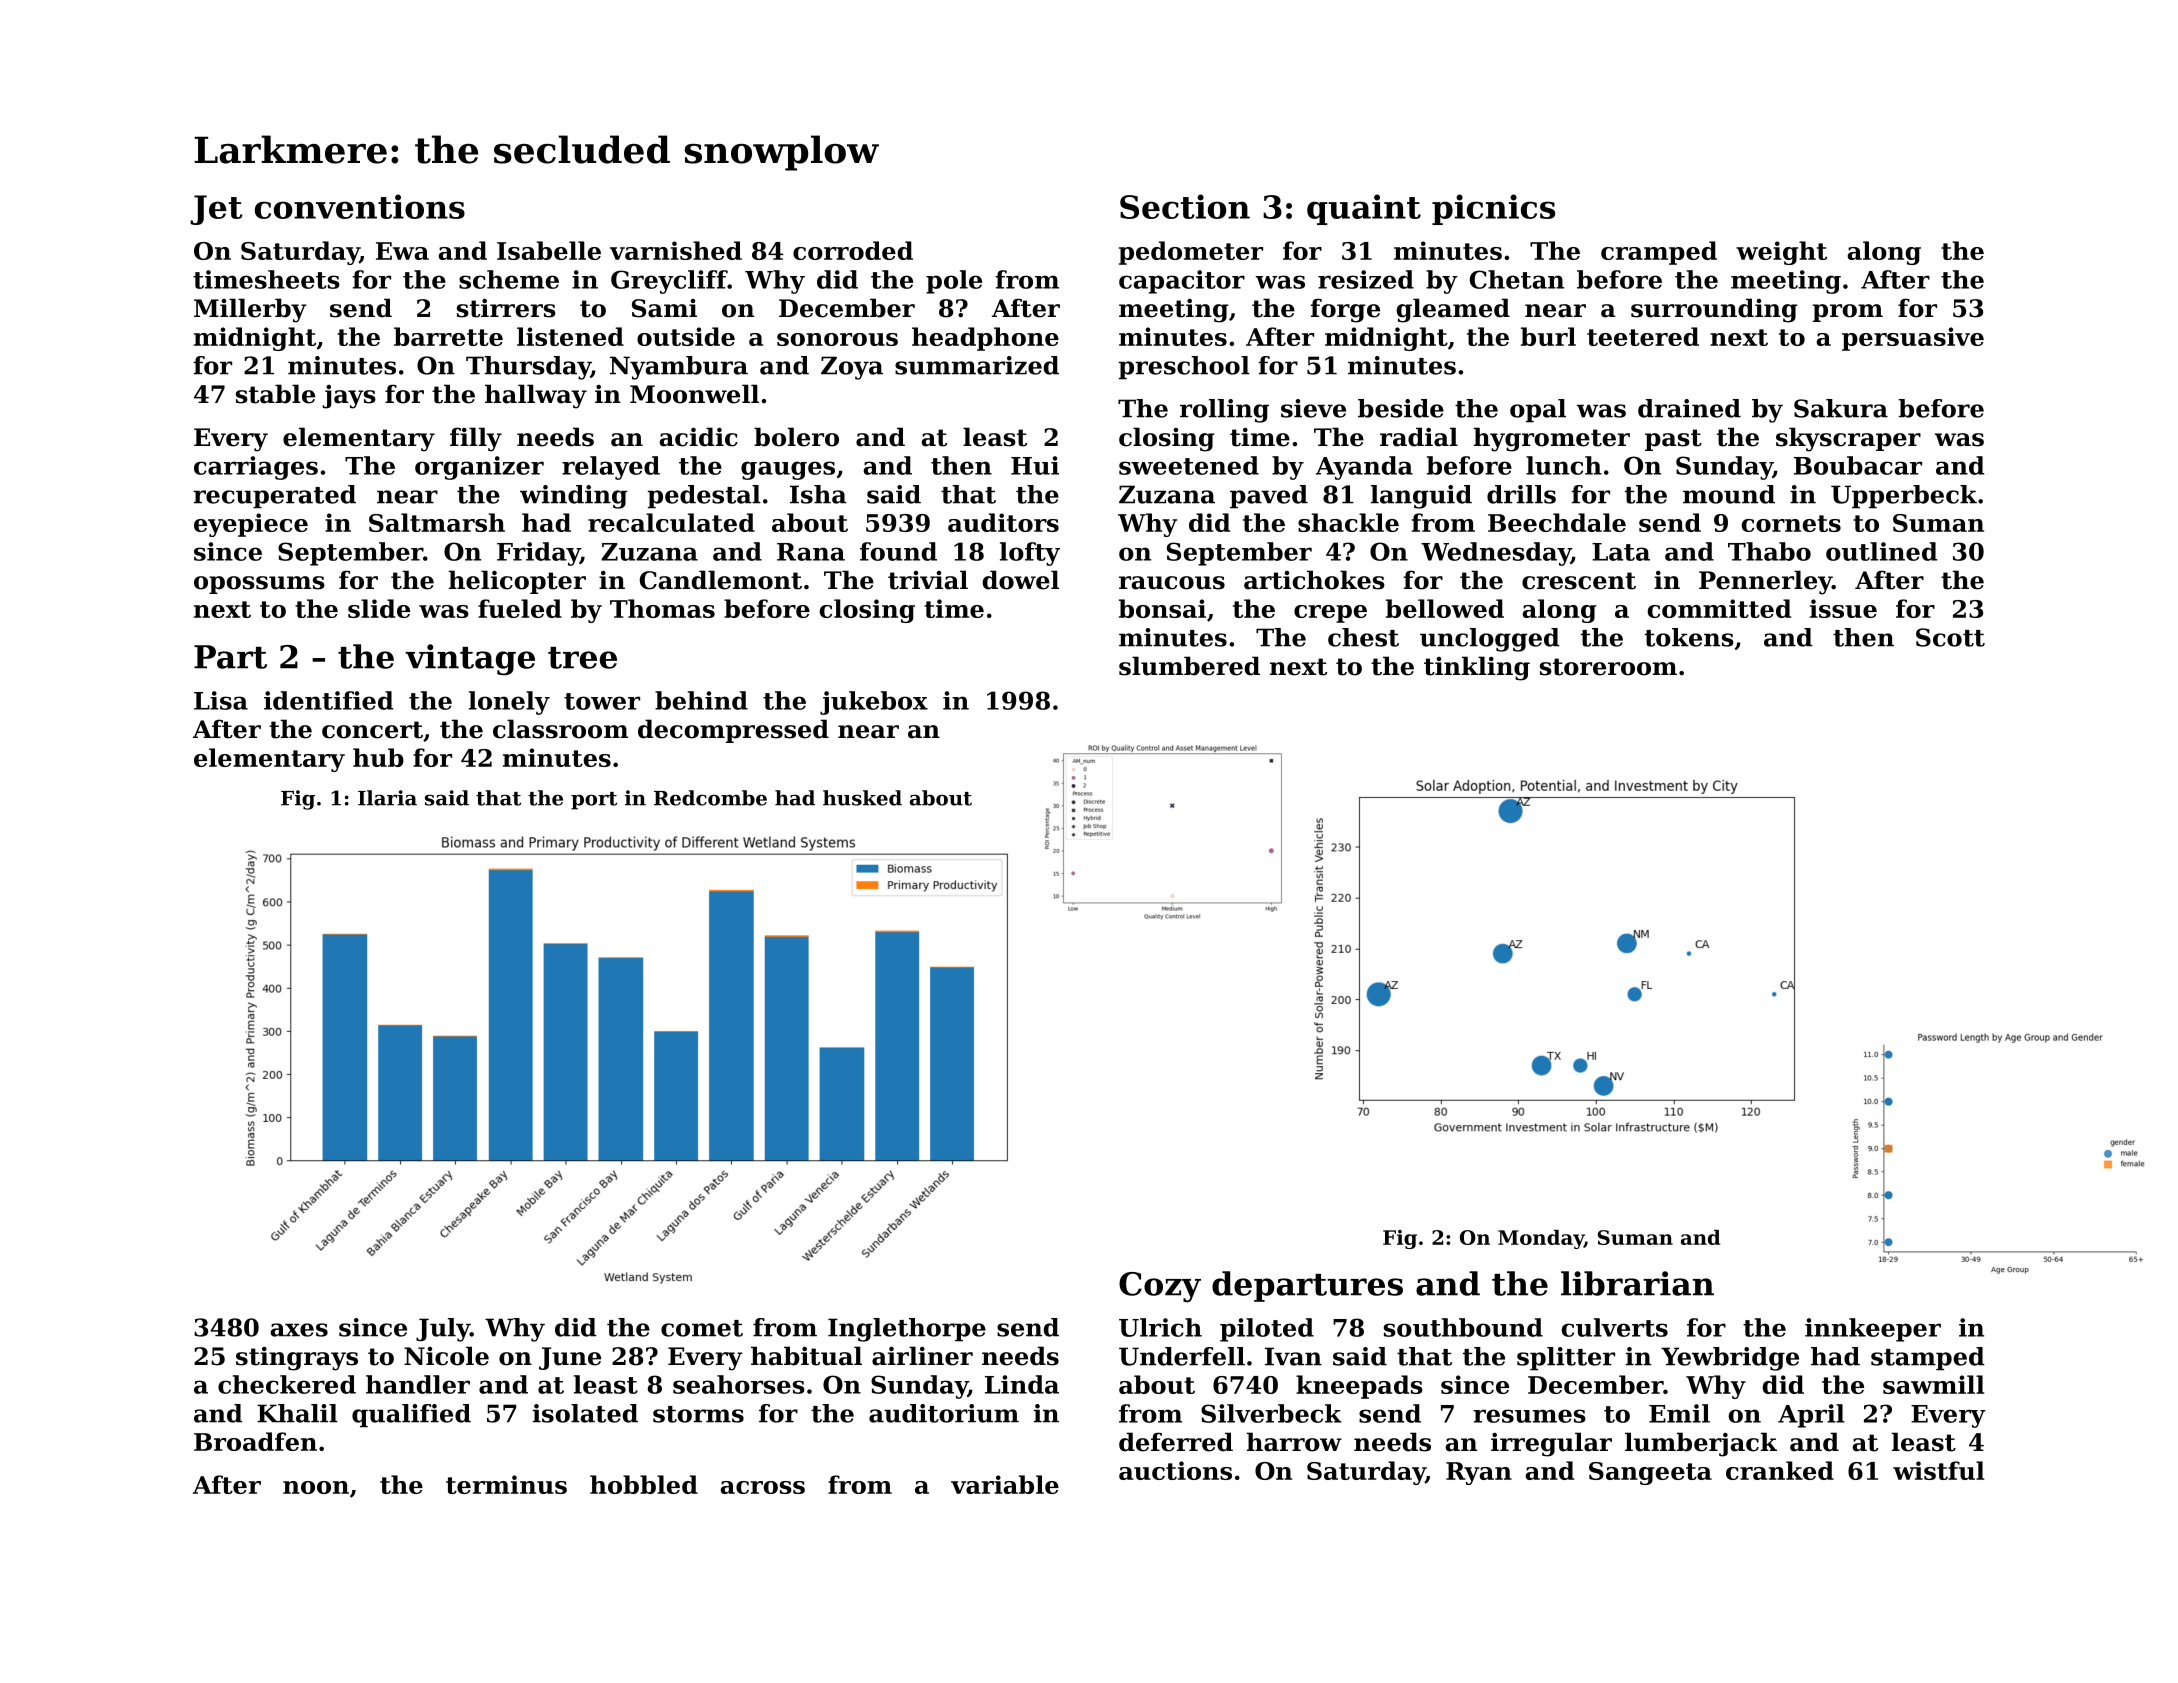 Image resolution: width=2178 pixels, height=1683 pixels. Describe the element at coordinates (250, 310) in the page. I see `Millerby` at that location.
